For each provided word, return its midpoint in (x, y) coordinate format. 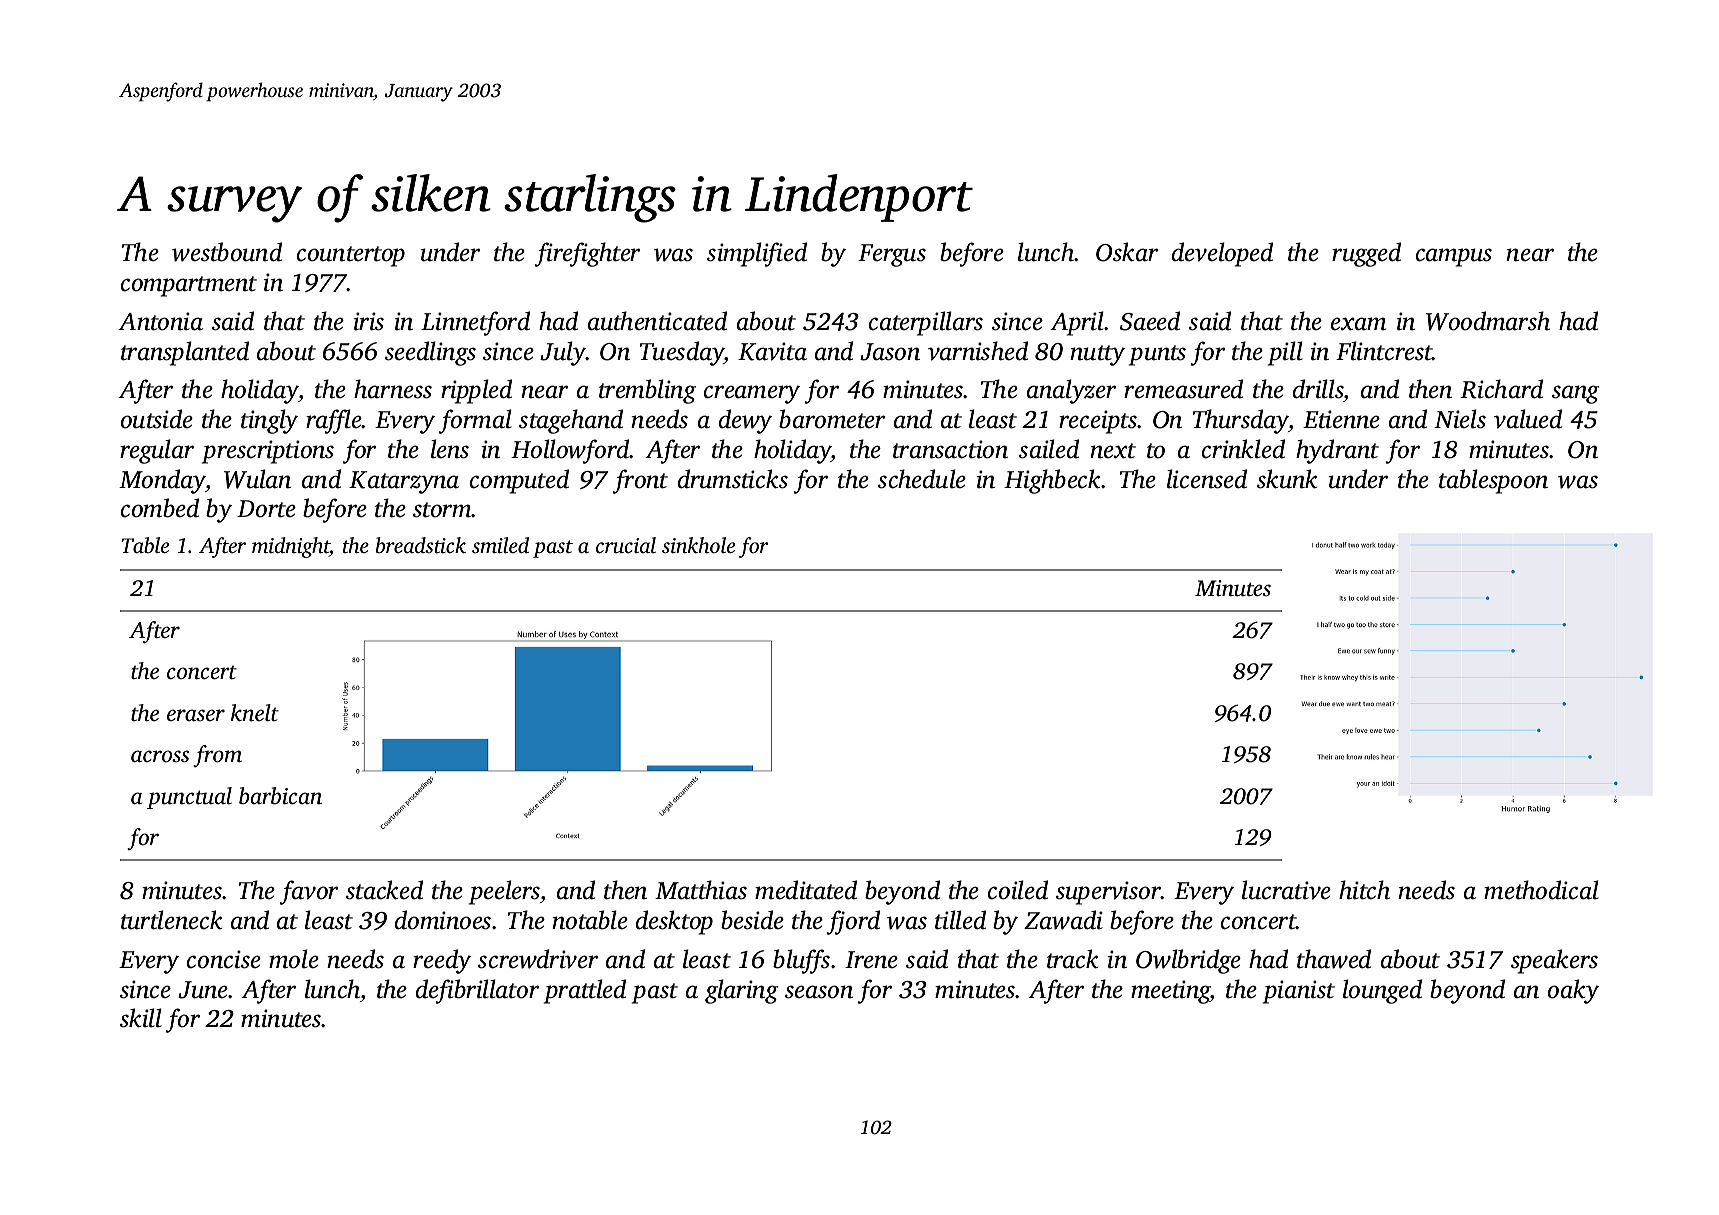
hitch (1364, 890)
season (819, 992)
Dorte (266, 509)
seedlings (430, 353)
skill (141, 1018)
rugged (1366, 254)
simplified (757, 254)
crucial (626, 545)
